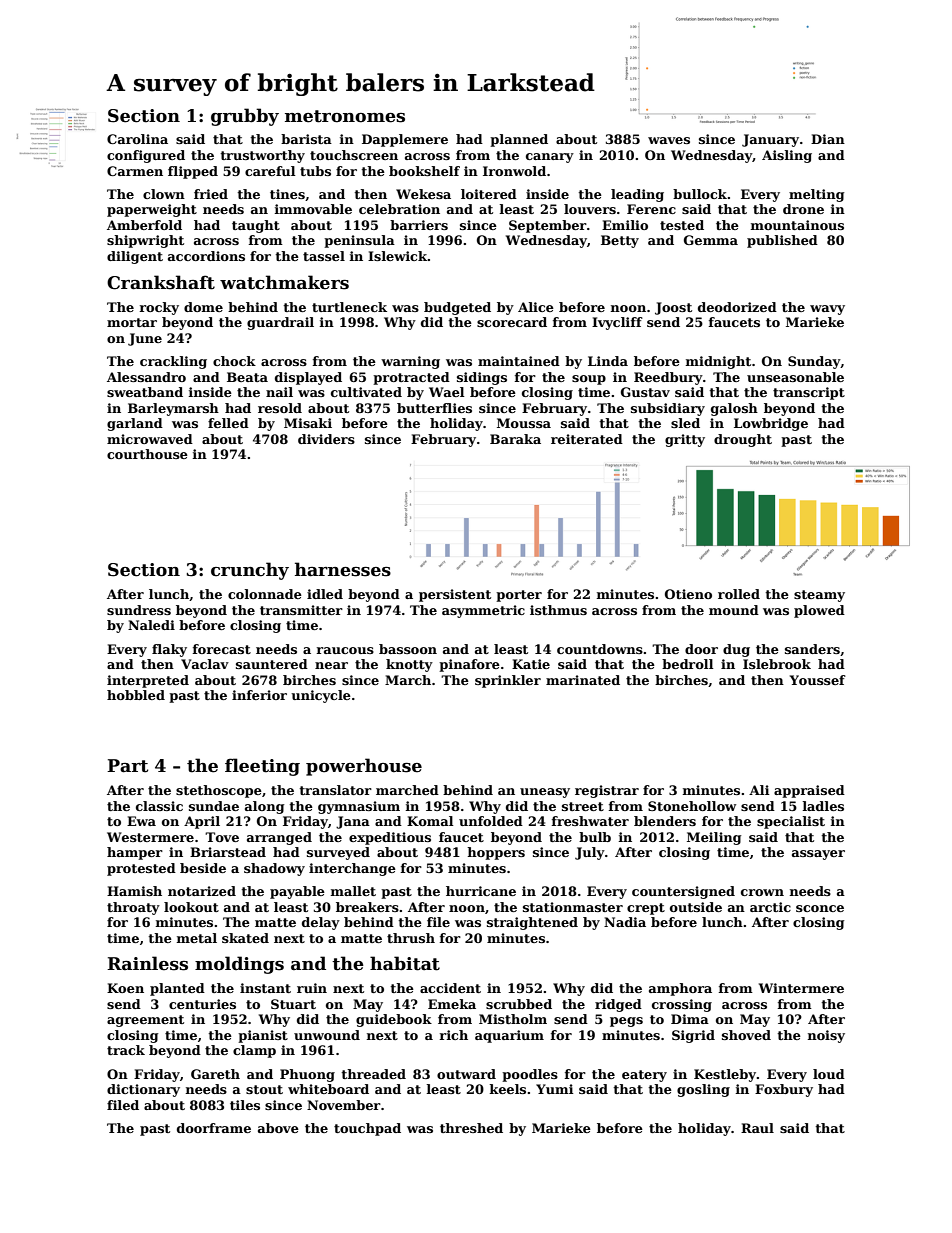 The width and height of the image is (952, 1233). What do you see at coordinates (135, 853) in the image?
I see `hamper` at bounding box center [135, 853].
